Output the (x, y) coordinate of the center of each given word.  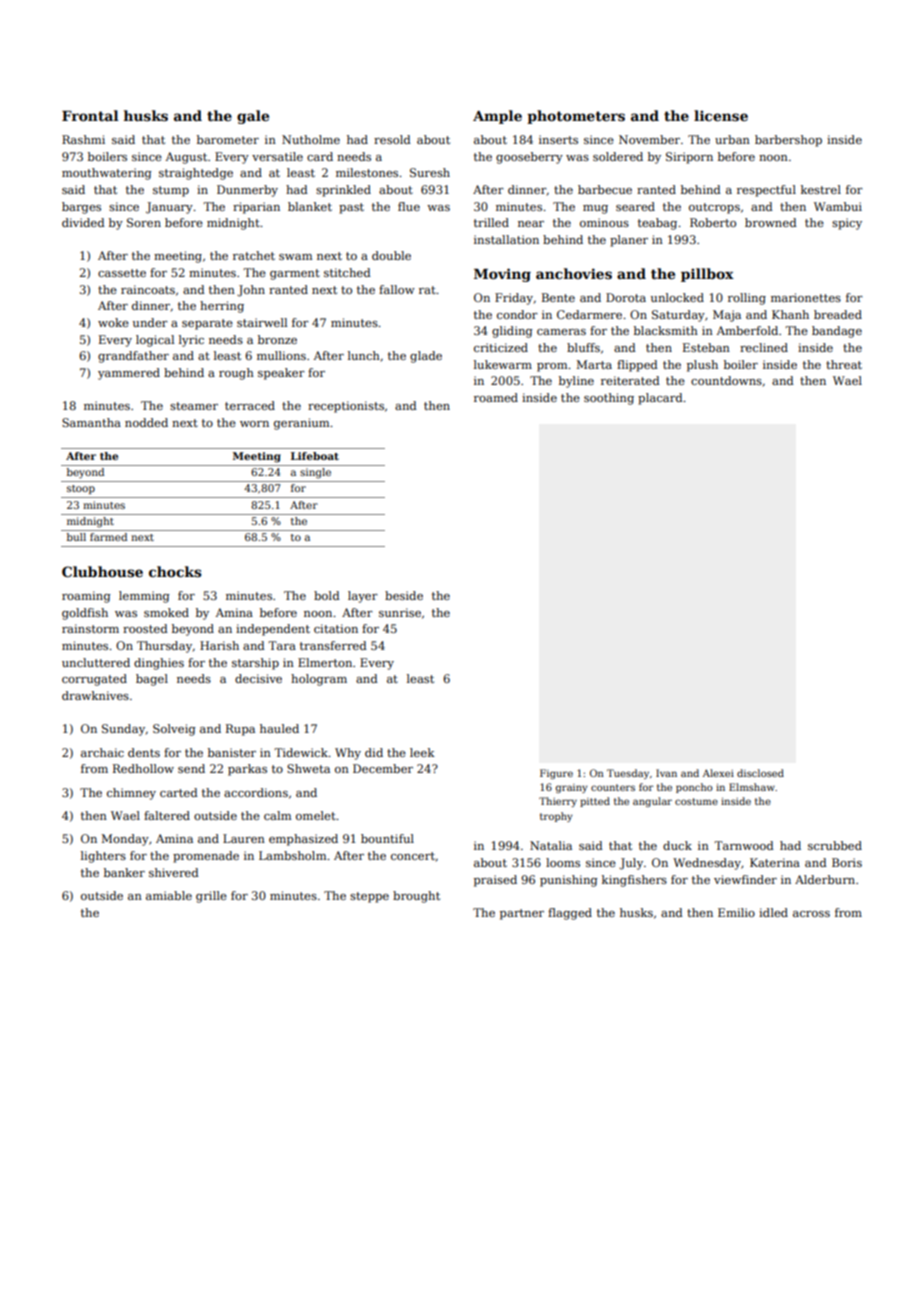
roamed (496, 397)
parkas (247, 770)
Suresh (430, 172)
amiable (169, 895)
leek (422, 752)
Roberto (713, 222)
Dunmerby (247, 191)
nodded (146, 422)
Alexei (718, 773)
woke (113, 322)
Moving (502, 275)
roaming (86, 597)
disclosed (760, 773)
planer (629, 241)
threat (844, 364)
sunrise (400, 612)
